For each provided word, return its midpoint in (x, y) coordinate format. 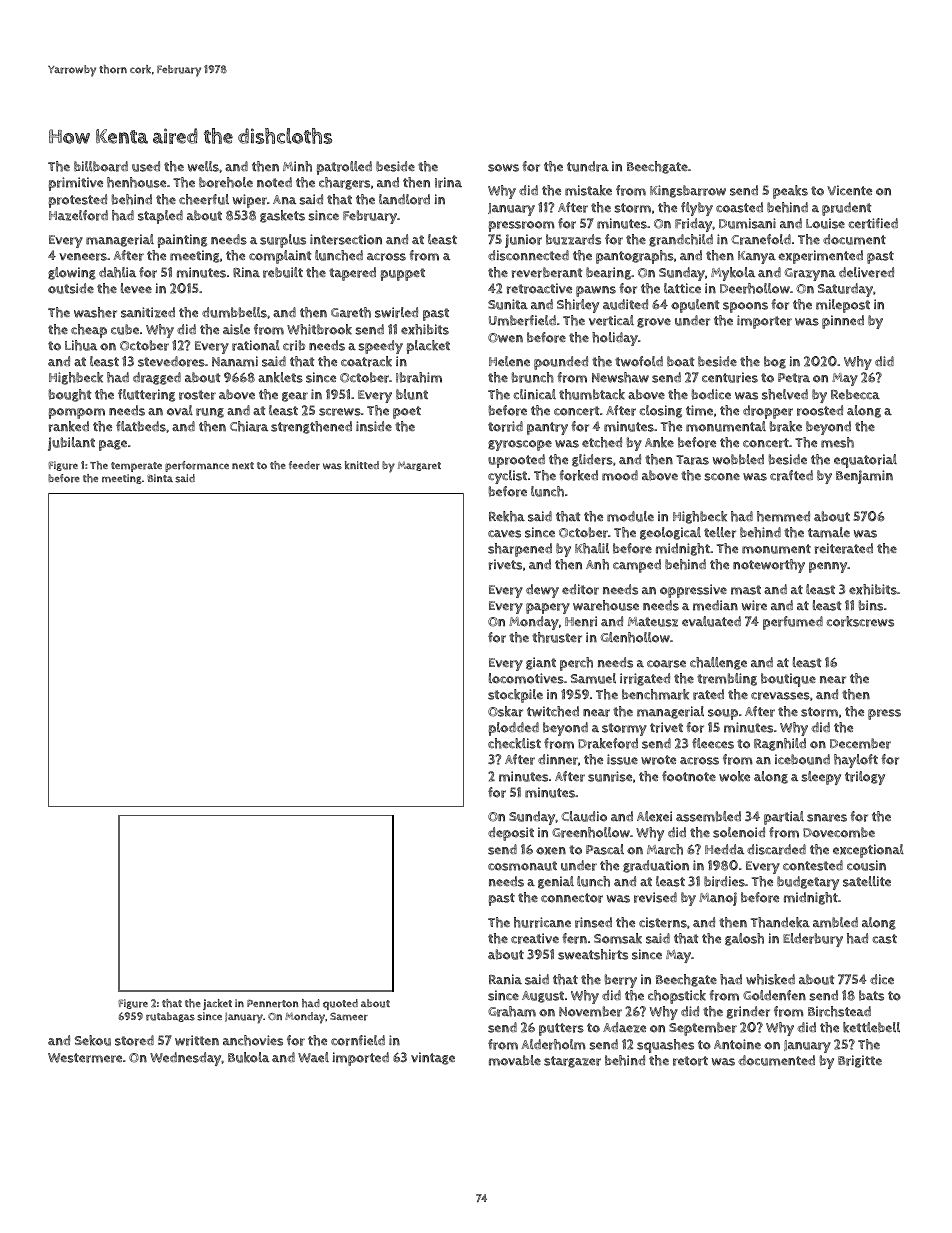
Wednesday (186, 1059)
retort (690, 1061)
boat (680, 361)
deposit (511, 834)
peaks (790, 192)
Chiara (249, 426)
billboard (101, 166)
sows (503, 168)
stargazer (572, 1062)
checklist (514, 743)
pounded (561, 363)
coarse (666, 664)
